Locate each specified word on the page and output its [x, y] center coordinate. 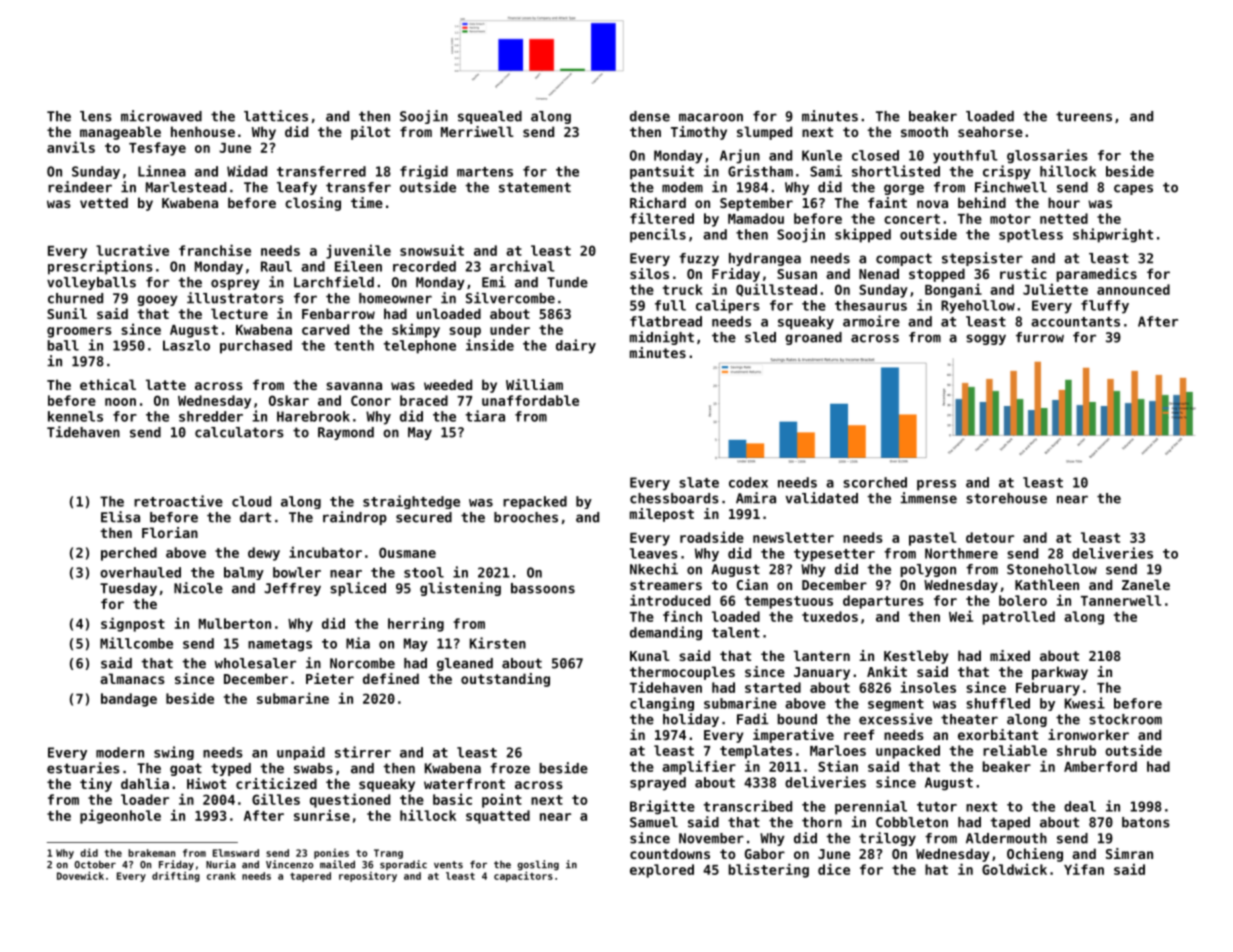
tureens [1084, 116]
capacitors [523, 876]
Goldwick [1014, 869]
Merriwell [477, 131]
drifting [176, 876]
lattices [276, 116]
